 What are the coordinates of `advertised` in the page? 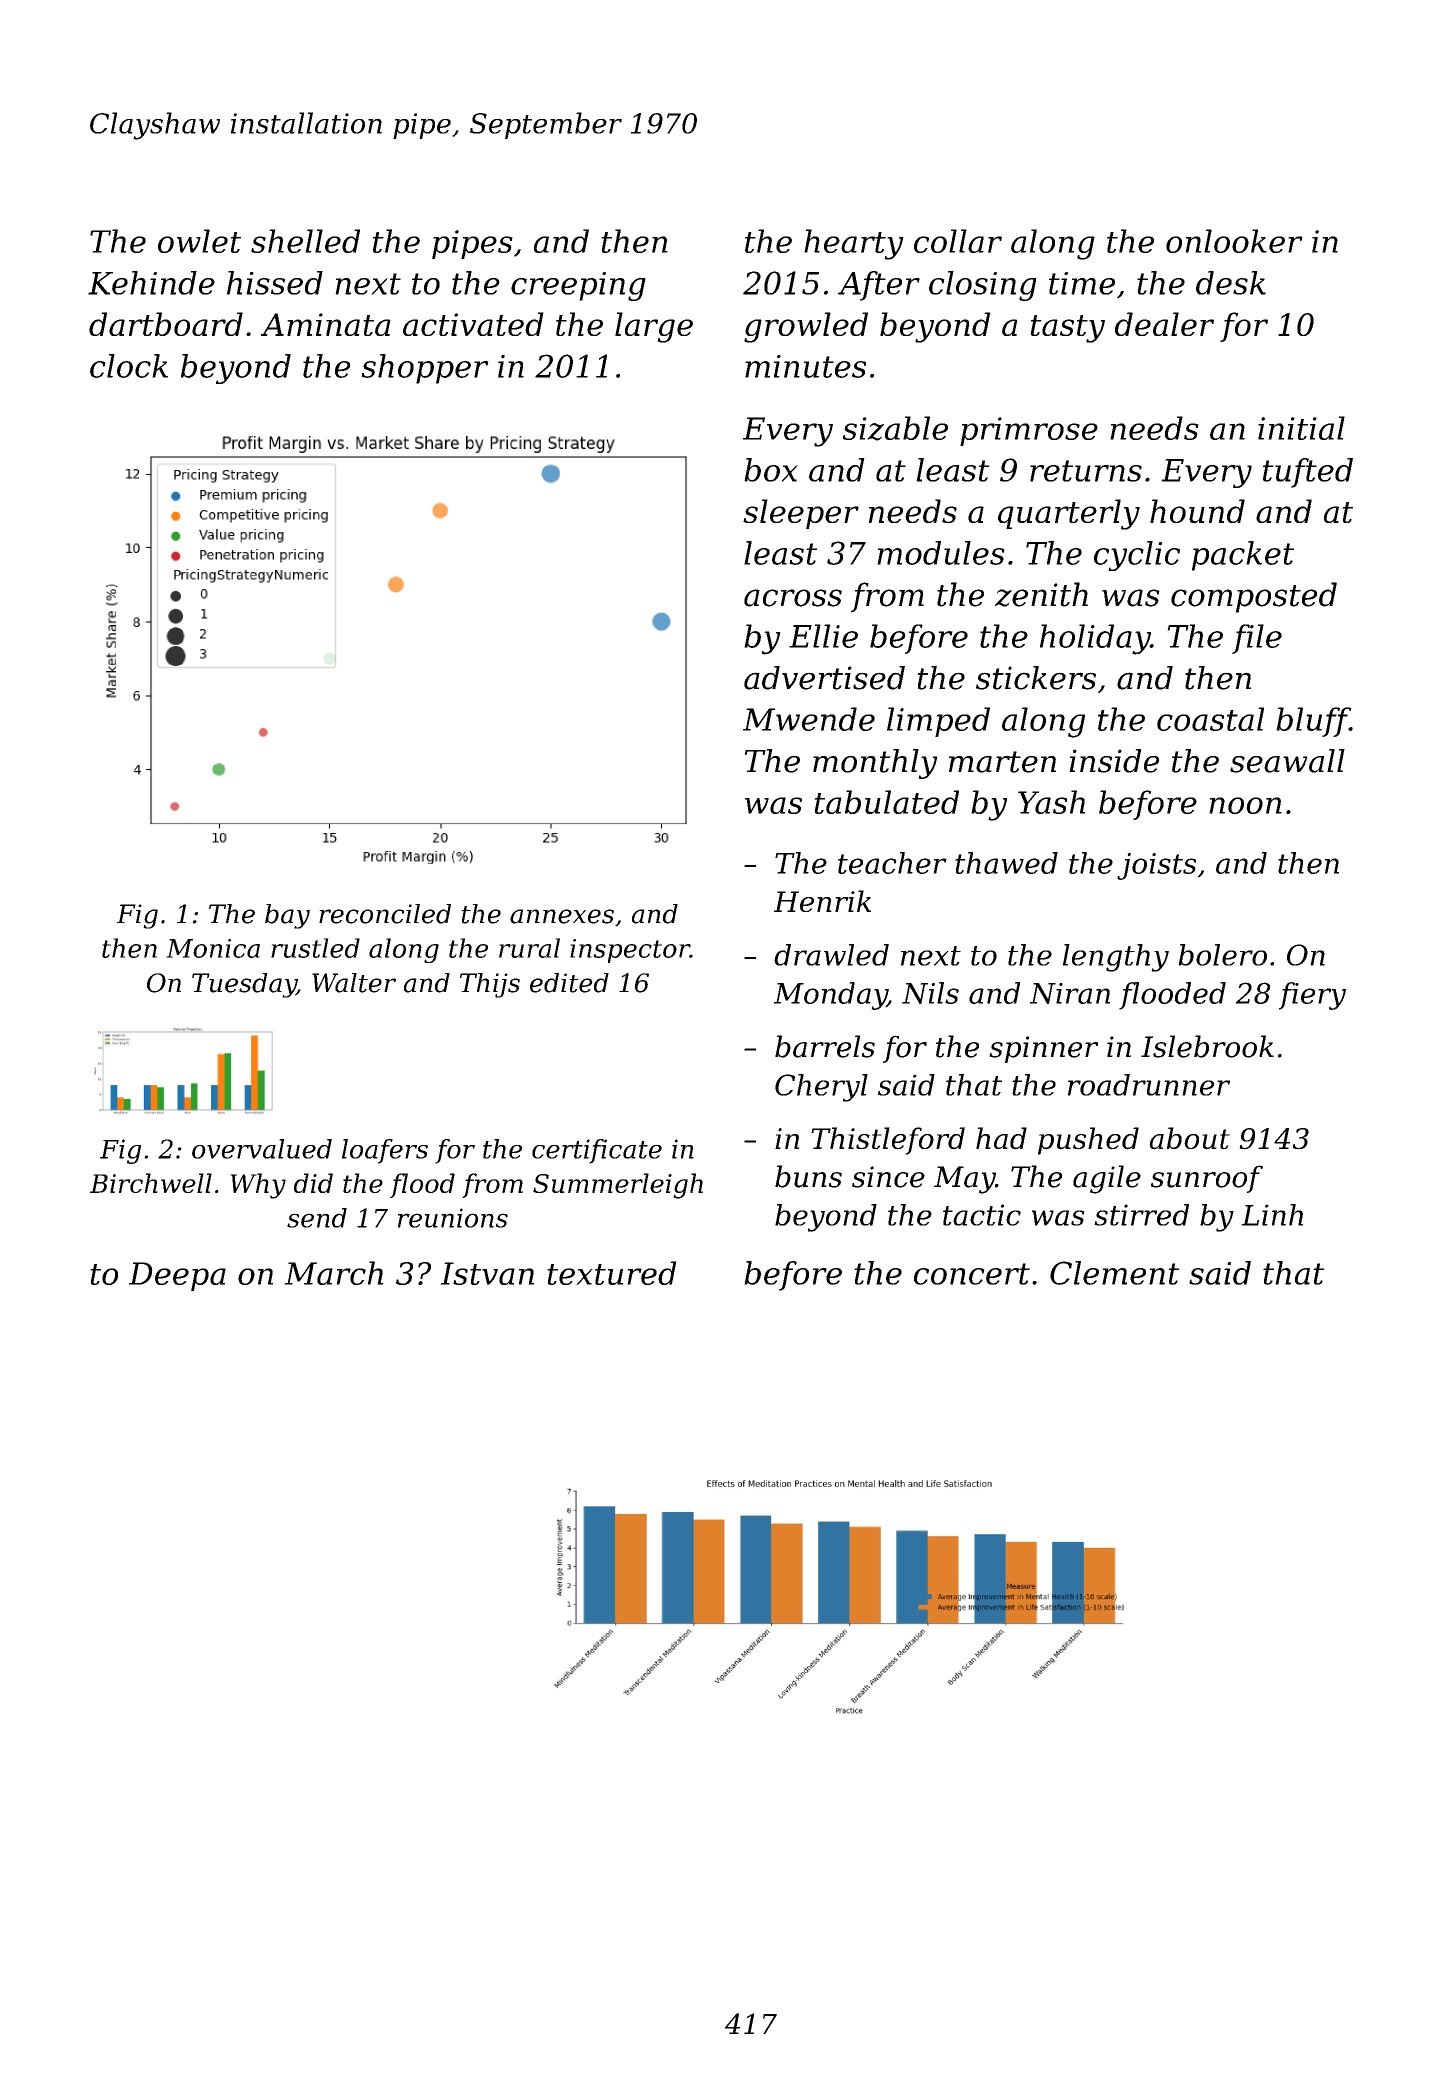 It's located at (824, 678).
